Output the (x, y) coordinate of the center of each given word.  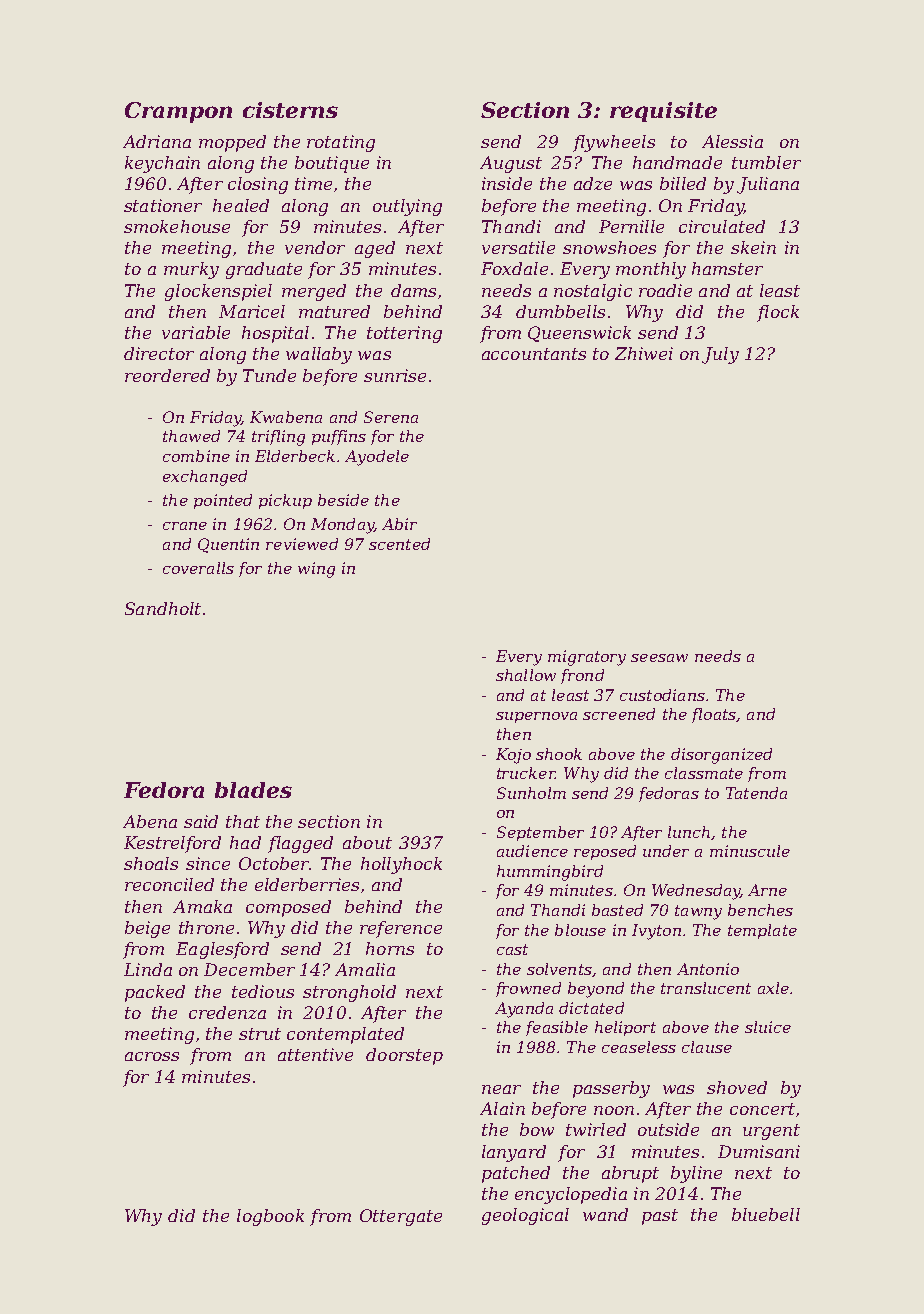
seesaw (659, 658)
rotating (341, 143)
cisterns (290, 110)
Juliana (768, 185)
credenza (227, 1012)
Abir (399, 524)
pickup (285, 501)
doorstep (404, 1056)
